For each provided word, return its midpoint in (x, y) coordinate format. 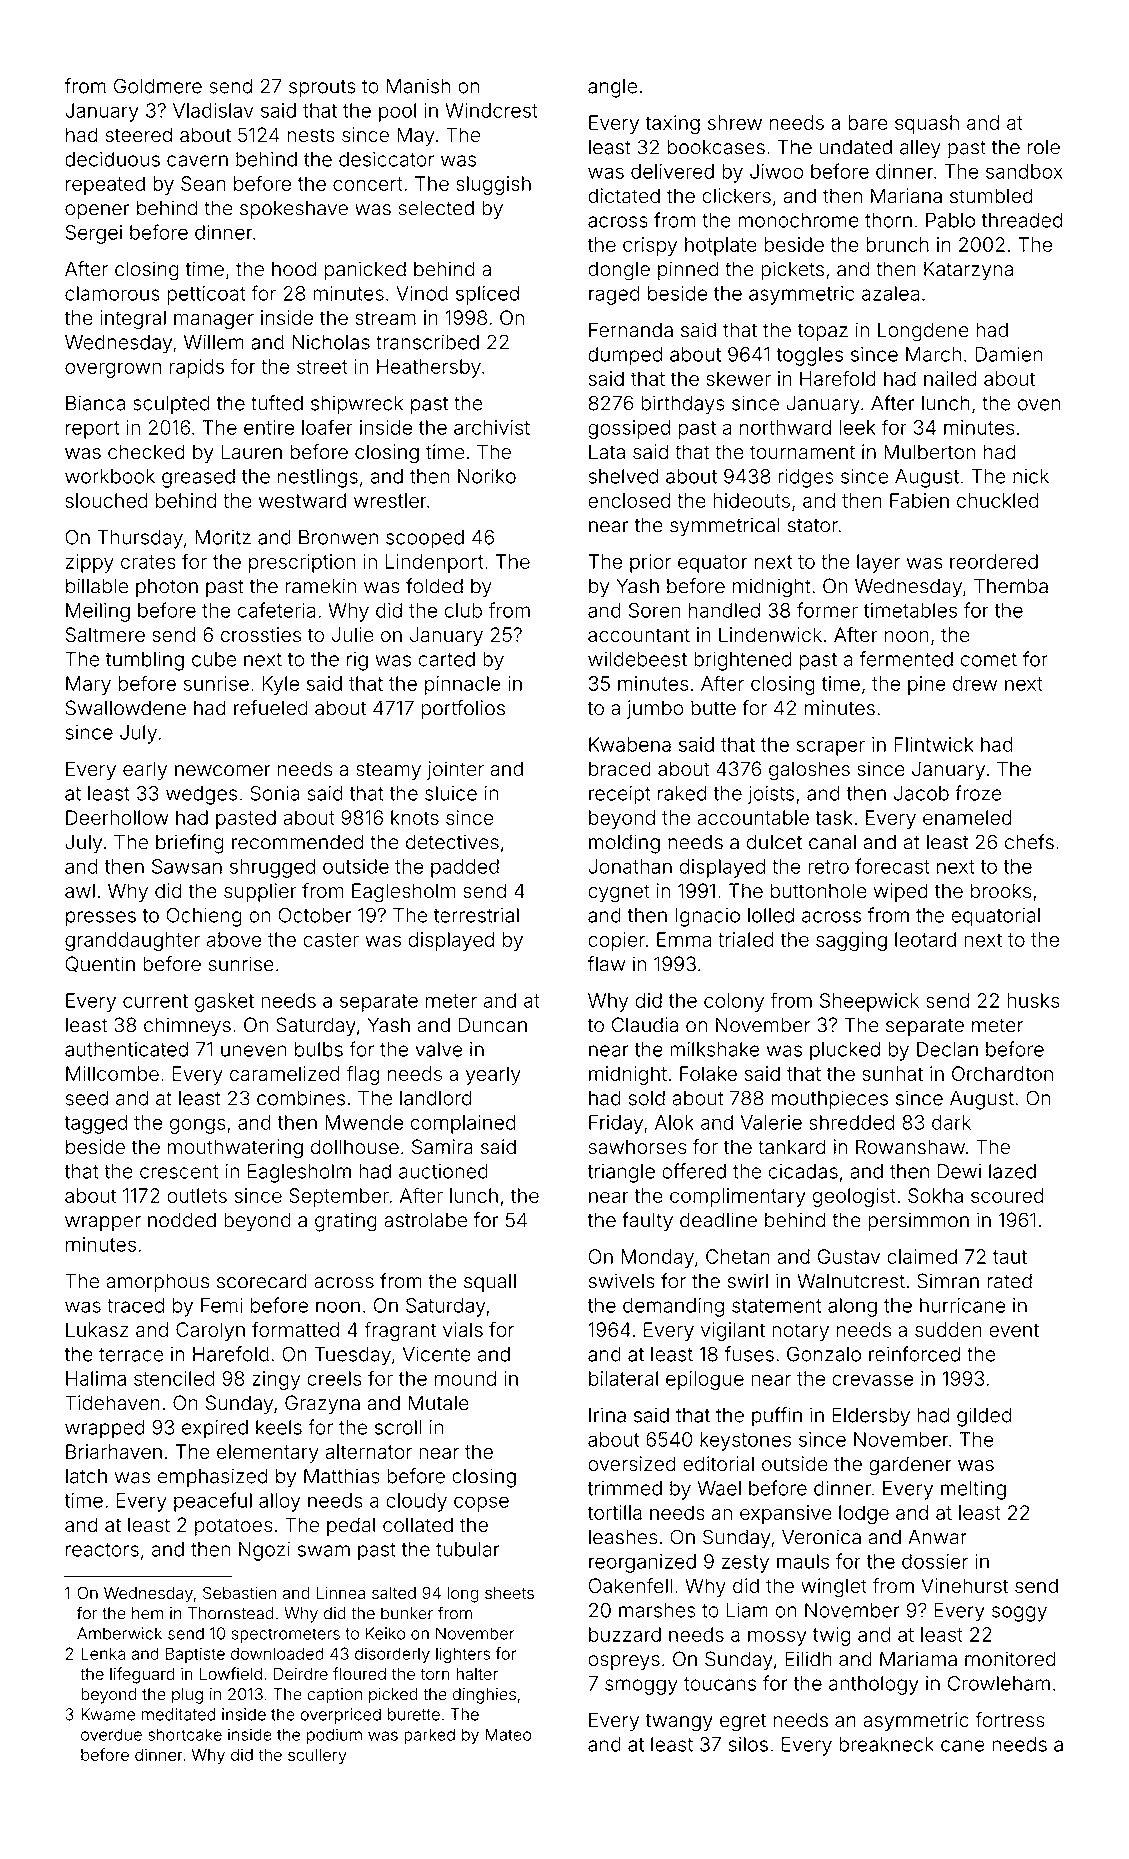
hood (294, 269)
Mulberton (929, 452)
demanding (673, 1307)
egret (743, 1722)
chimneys (187, 1026)
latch (86, 1476)
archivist (492, 427)
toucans (720, 1684)
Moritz (223, 537)
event (1014, 1330)
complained (463, 1124)
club (463, 610)
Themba (1011, 586)
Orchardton (1002, 1073)
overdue (111, 1734)
